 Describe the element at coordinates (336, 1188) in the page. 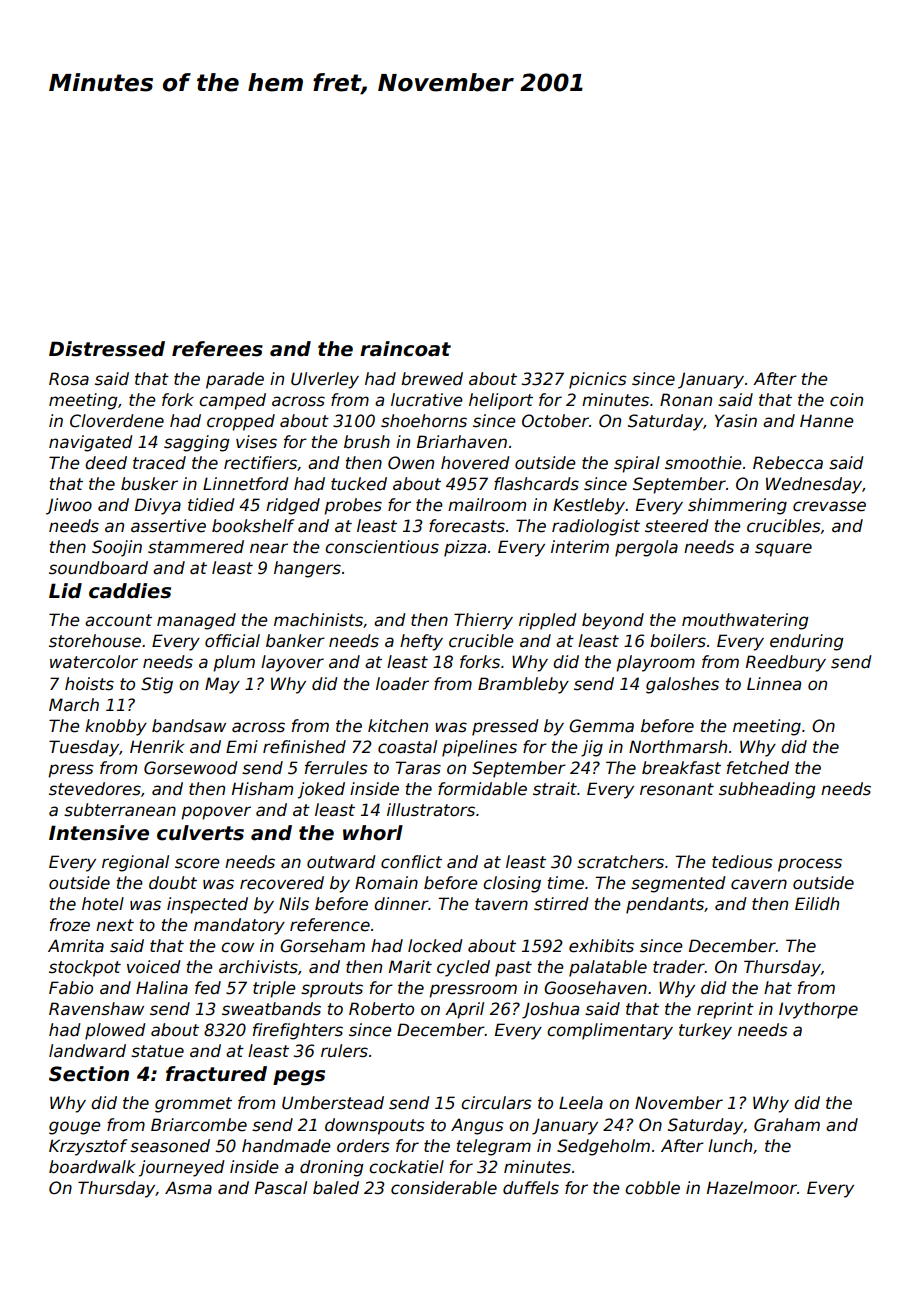

I see `baled` at that location.
